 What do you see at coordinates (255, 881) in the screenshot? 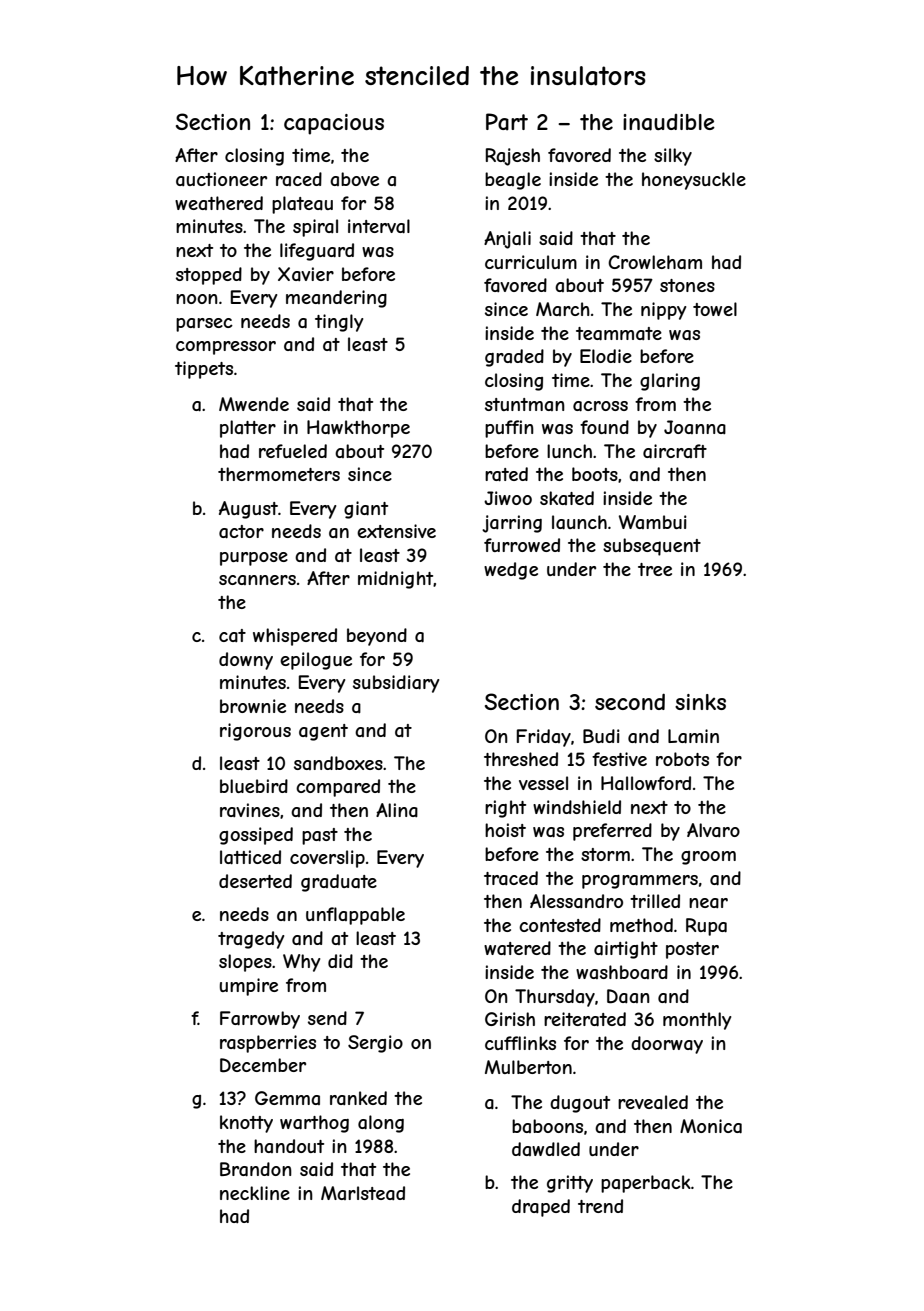
I see `deserted` at bounding box center [255, 881].
